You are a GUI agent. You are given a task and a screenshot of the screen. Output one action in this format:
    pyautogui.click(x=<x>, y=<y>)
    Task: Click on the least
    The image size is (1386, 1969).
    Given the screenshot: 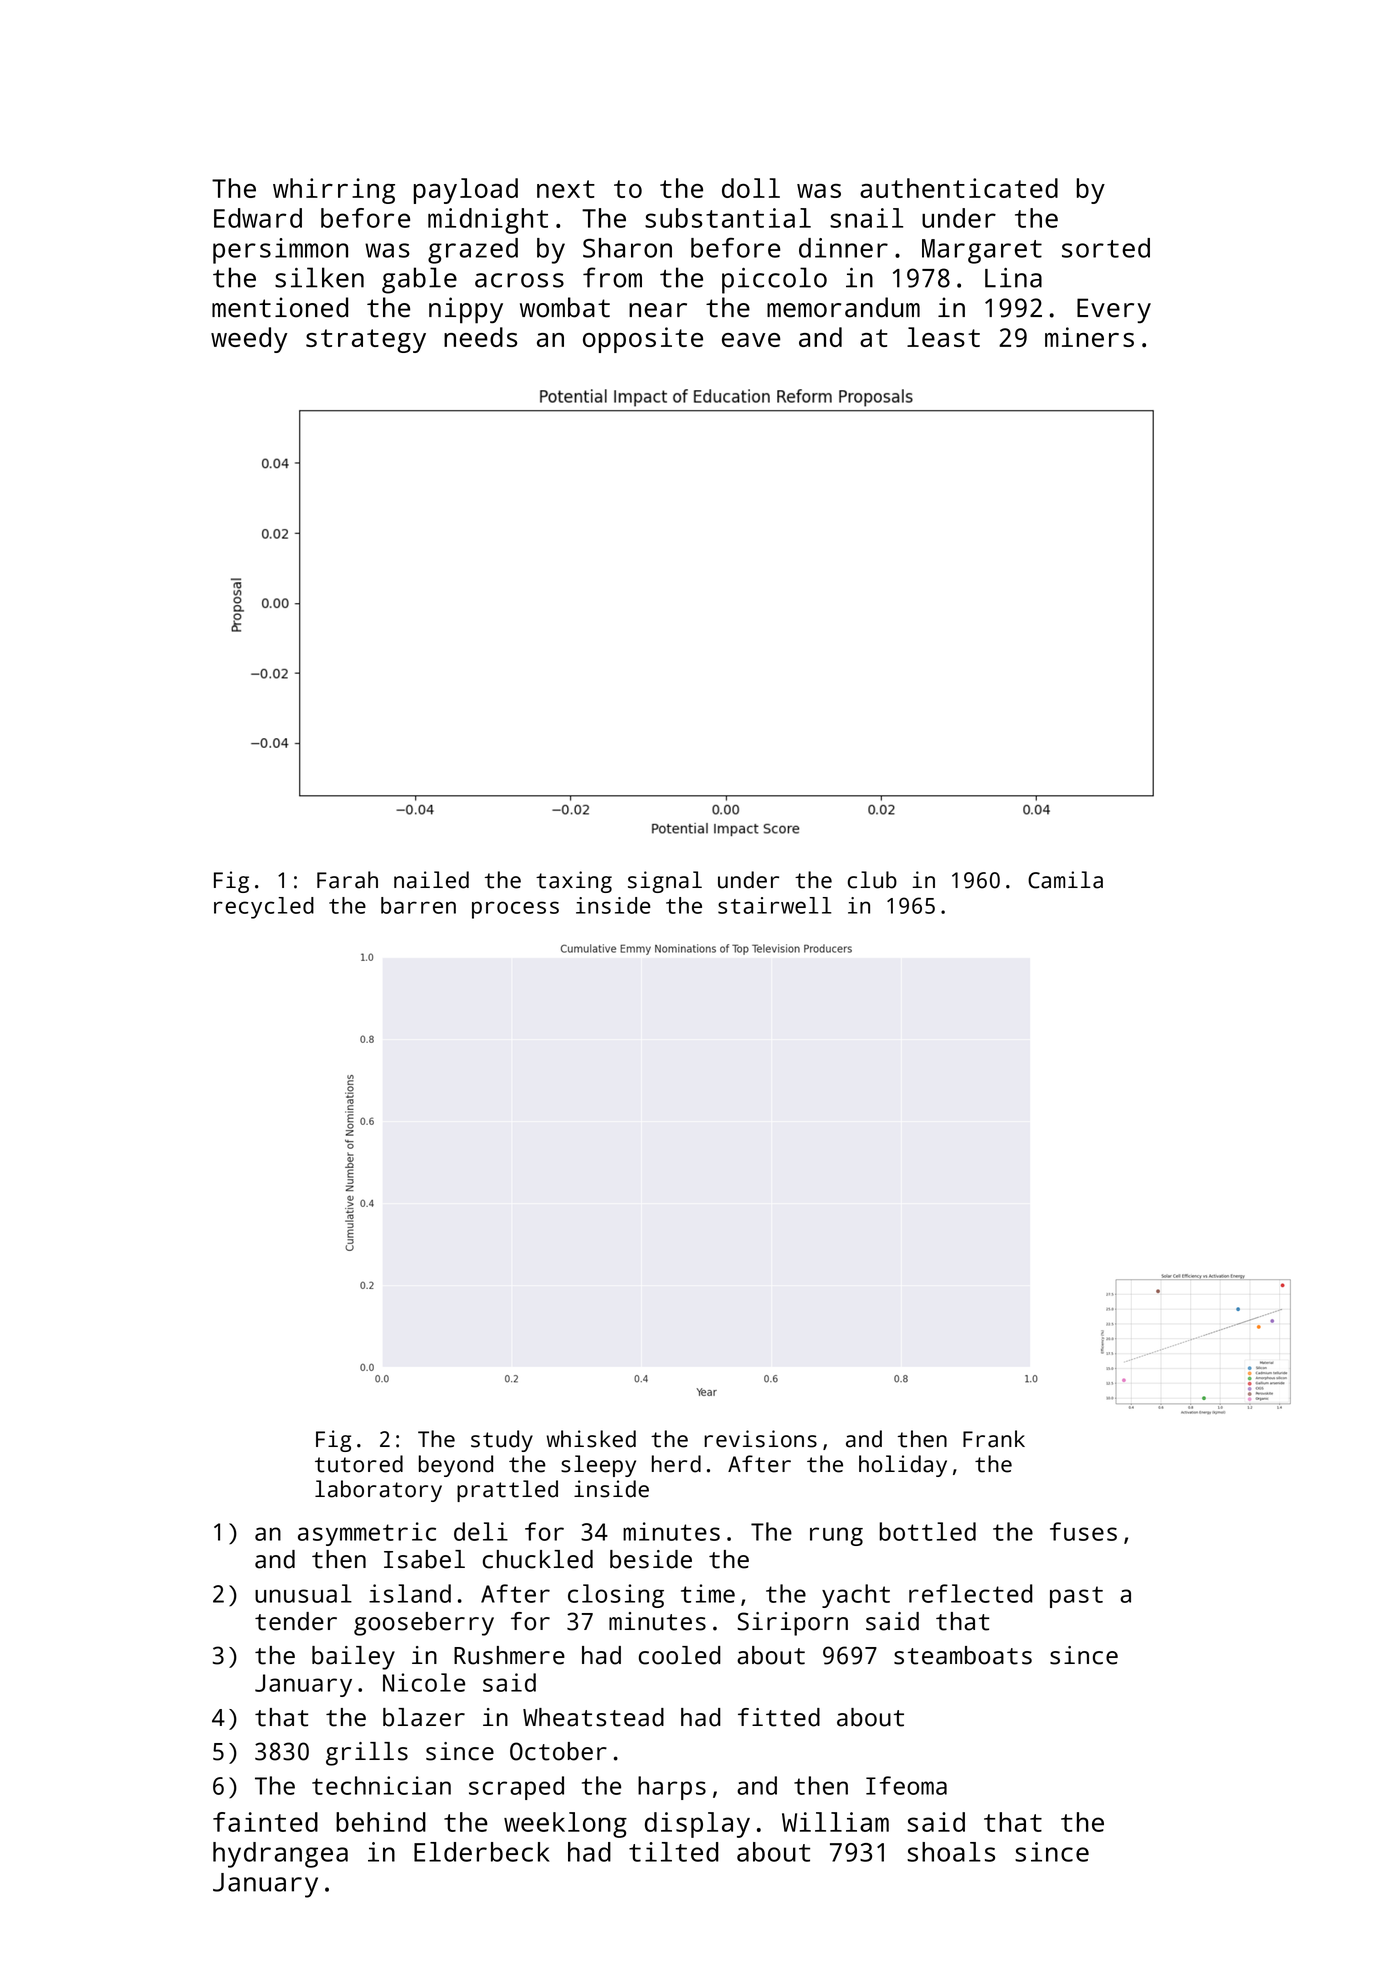 What is the action you would take?
    pyautogui.click(x=943, y=337)
